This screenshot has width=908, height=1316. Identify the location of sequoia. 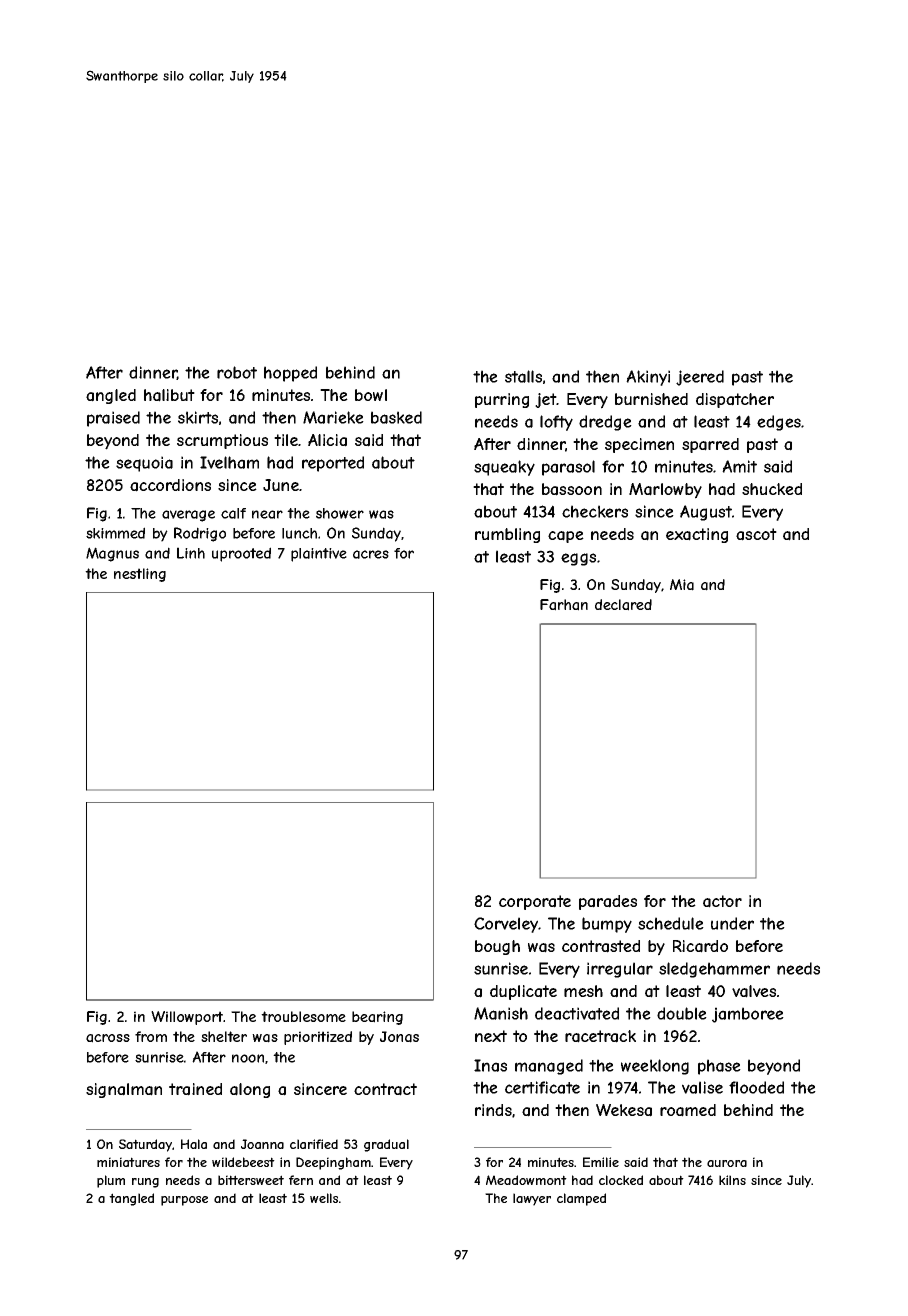
(144, 464).
